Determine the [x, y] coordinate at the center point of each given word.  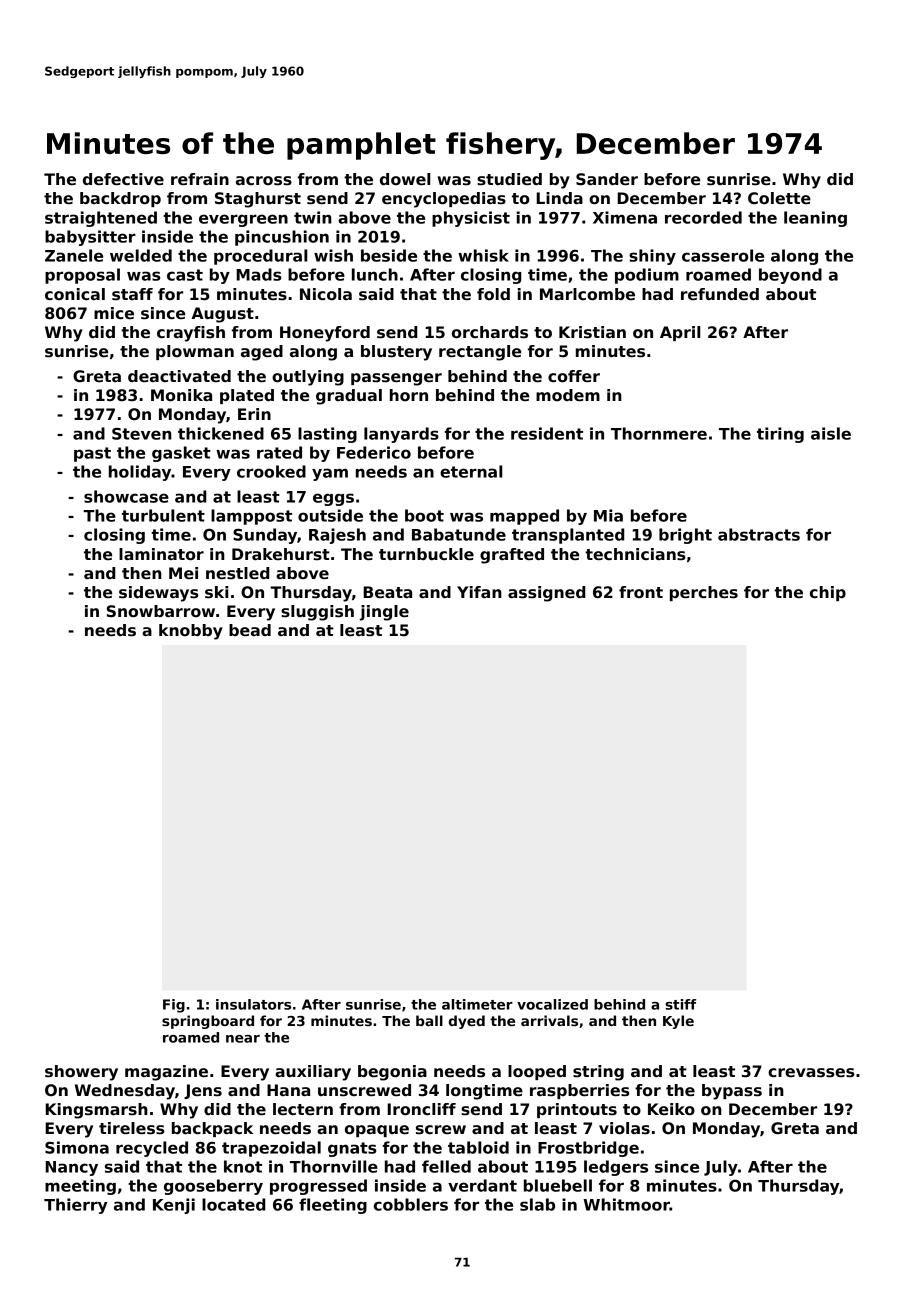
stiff [680, 1004]
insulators [253, 1004]
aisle [831, 433]
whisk [483, 255]
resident [547, 433]
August [222, 315]
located [233, 1204]
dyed [467, 1022]
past [92, 454]
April [680, 333]
